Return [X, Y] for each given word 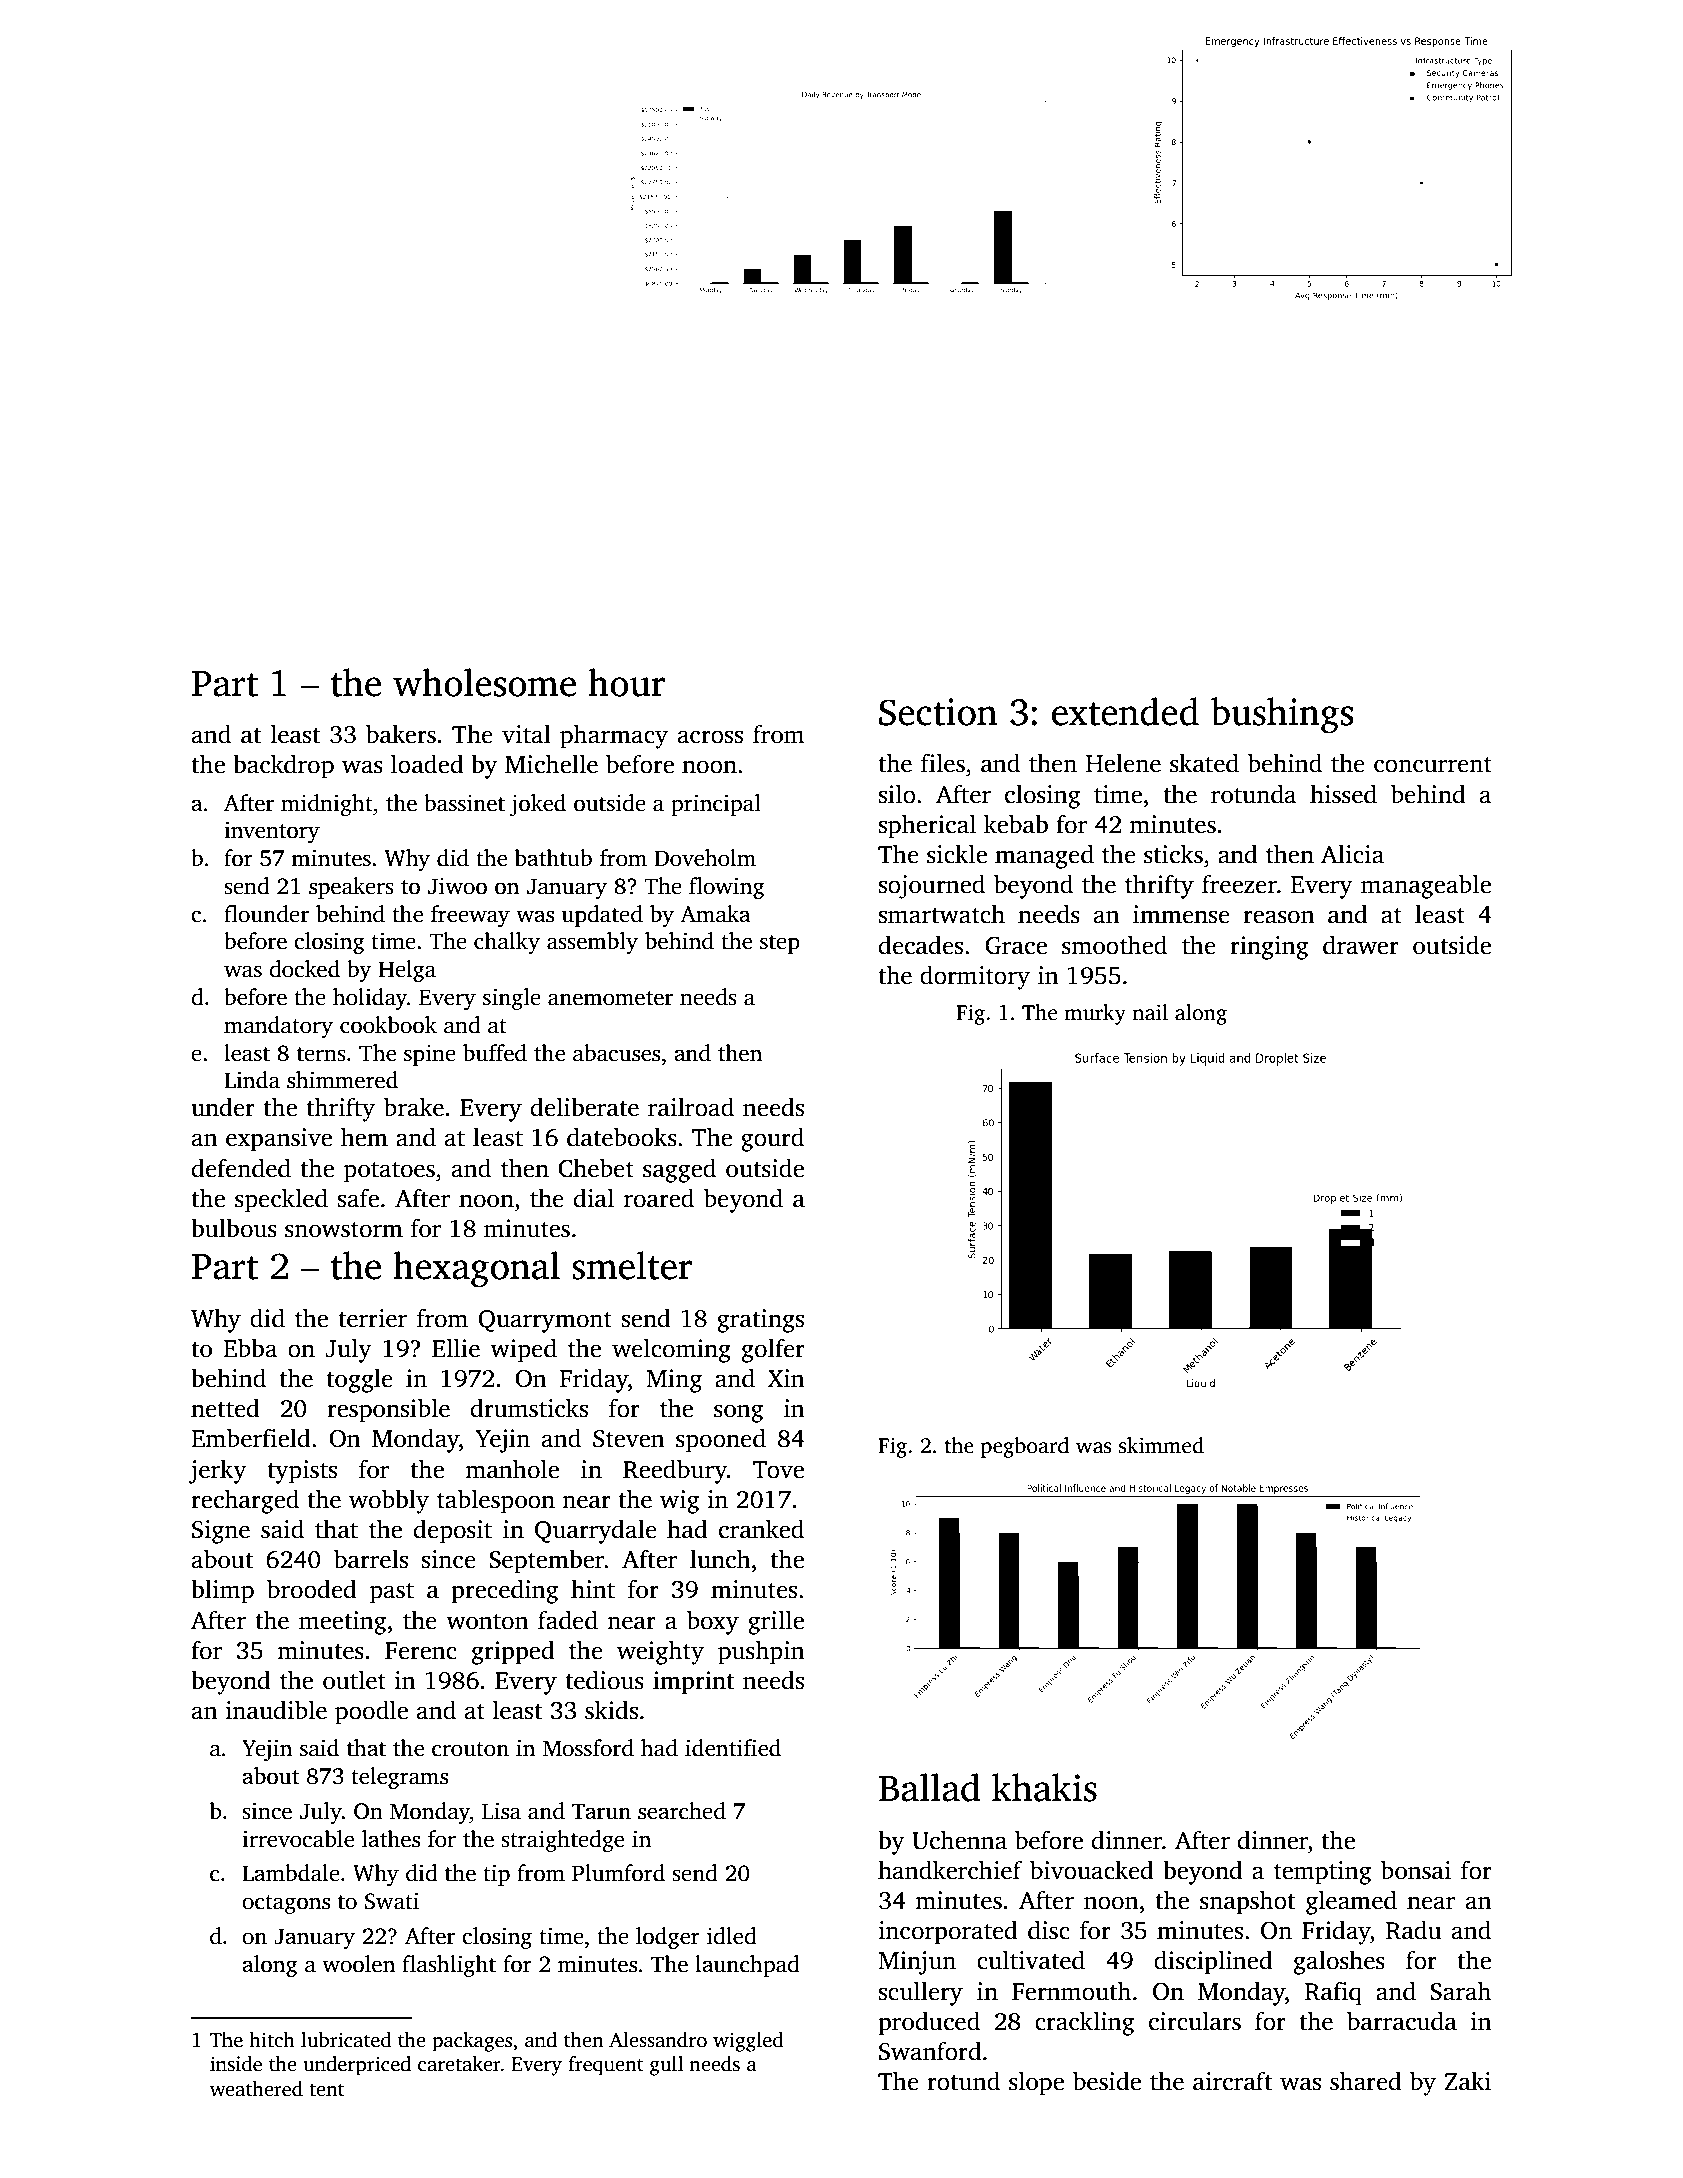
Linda [252, 1080]
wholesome [484, 682]
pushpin [761, 1652]
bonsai [1416, 1870]
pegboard [1025, 1447]
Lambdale [291, 1873]
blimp [222, 1591]
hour [626, 682]
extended [1125, 711]
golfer [773, 1350]
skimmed [1161, 1445]
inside [236, 2064]
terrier [372, 1318]
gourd [772, 1139]
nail [1150, 1012]
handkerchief [950, 1870]
